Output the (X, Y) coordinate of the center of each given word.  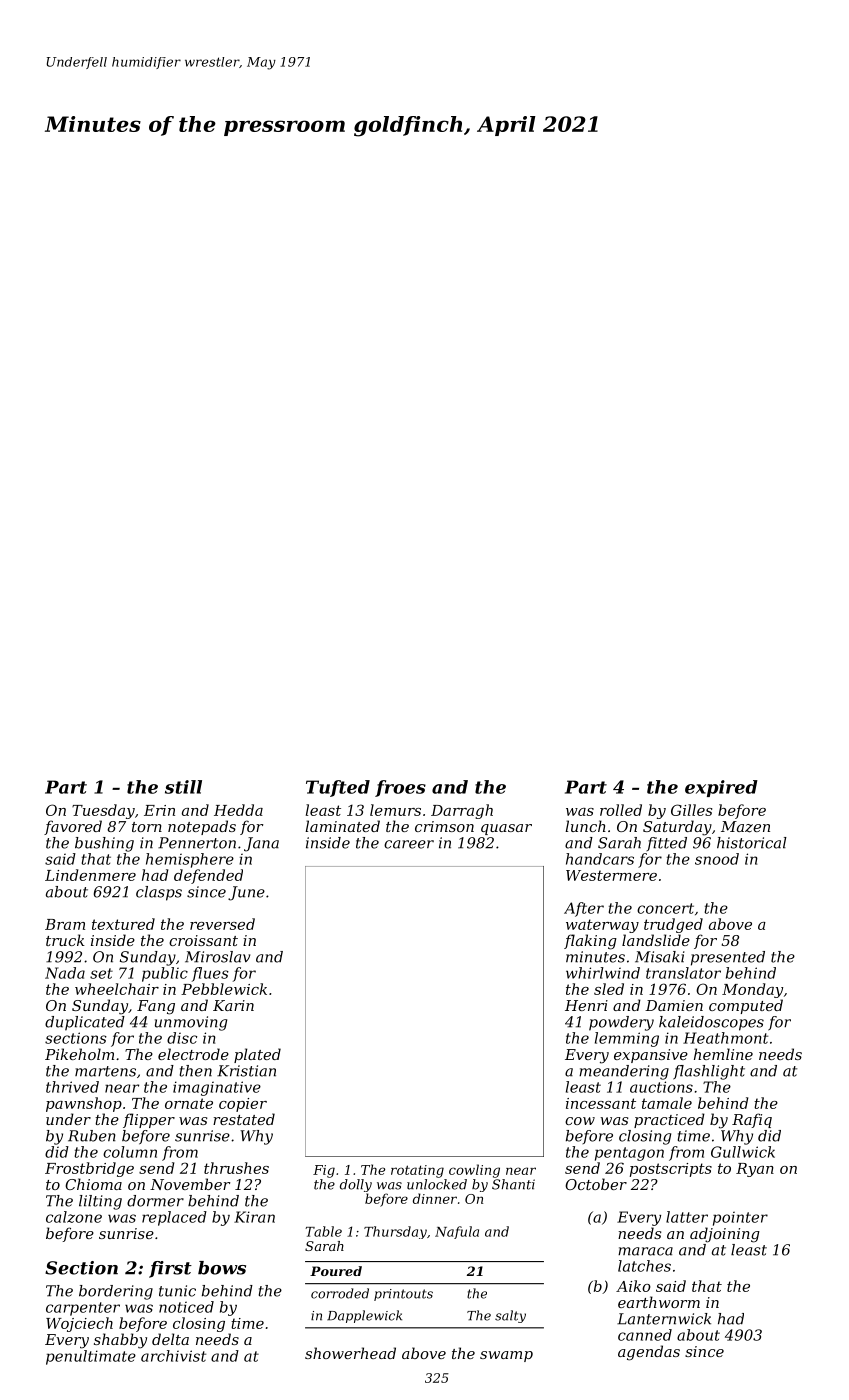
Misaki (660, 957)
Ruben (92, 1136)
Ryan (755, 1170)
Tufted (338, 788)
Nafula (457, 1232)
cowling (474, 1171)
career (409, 844)
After (584, 909)
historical (752, 843)
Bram (65, 924)
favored (73, 827)
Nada (65, 973)
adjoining (725, 1235)
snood (717, 859)
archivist (173, 1356)
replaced (174, 1218)
